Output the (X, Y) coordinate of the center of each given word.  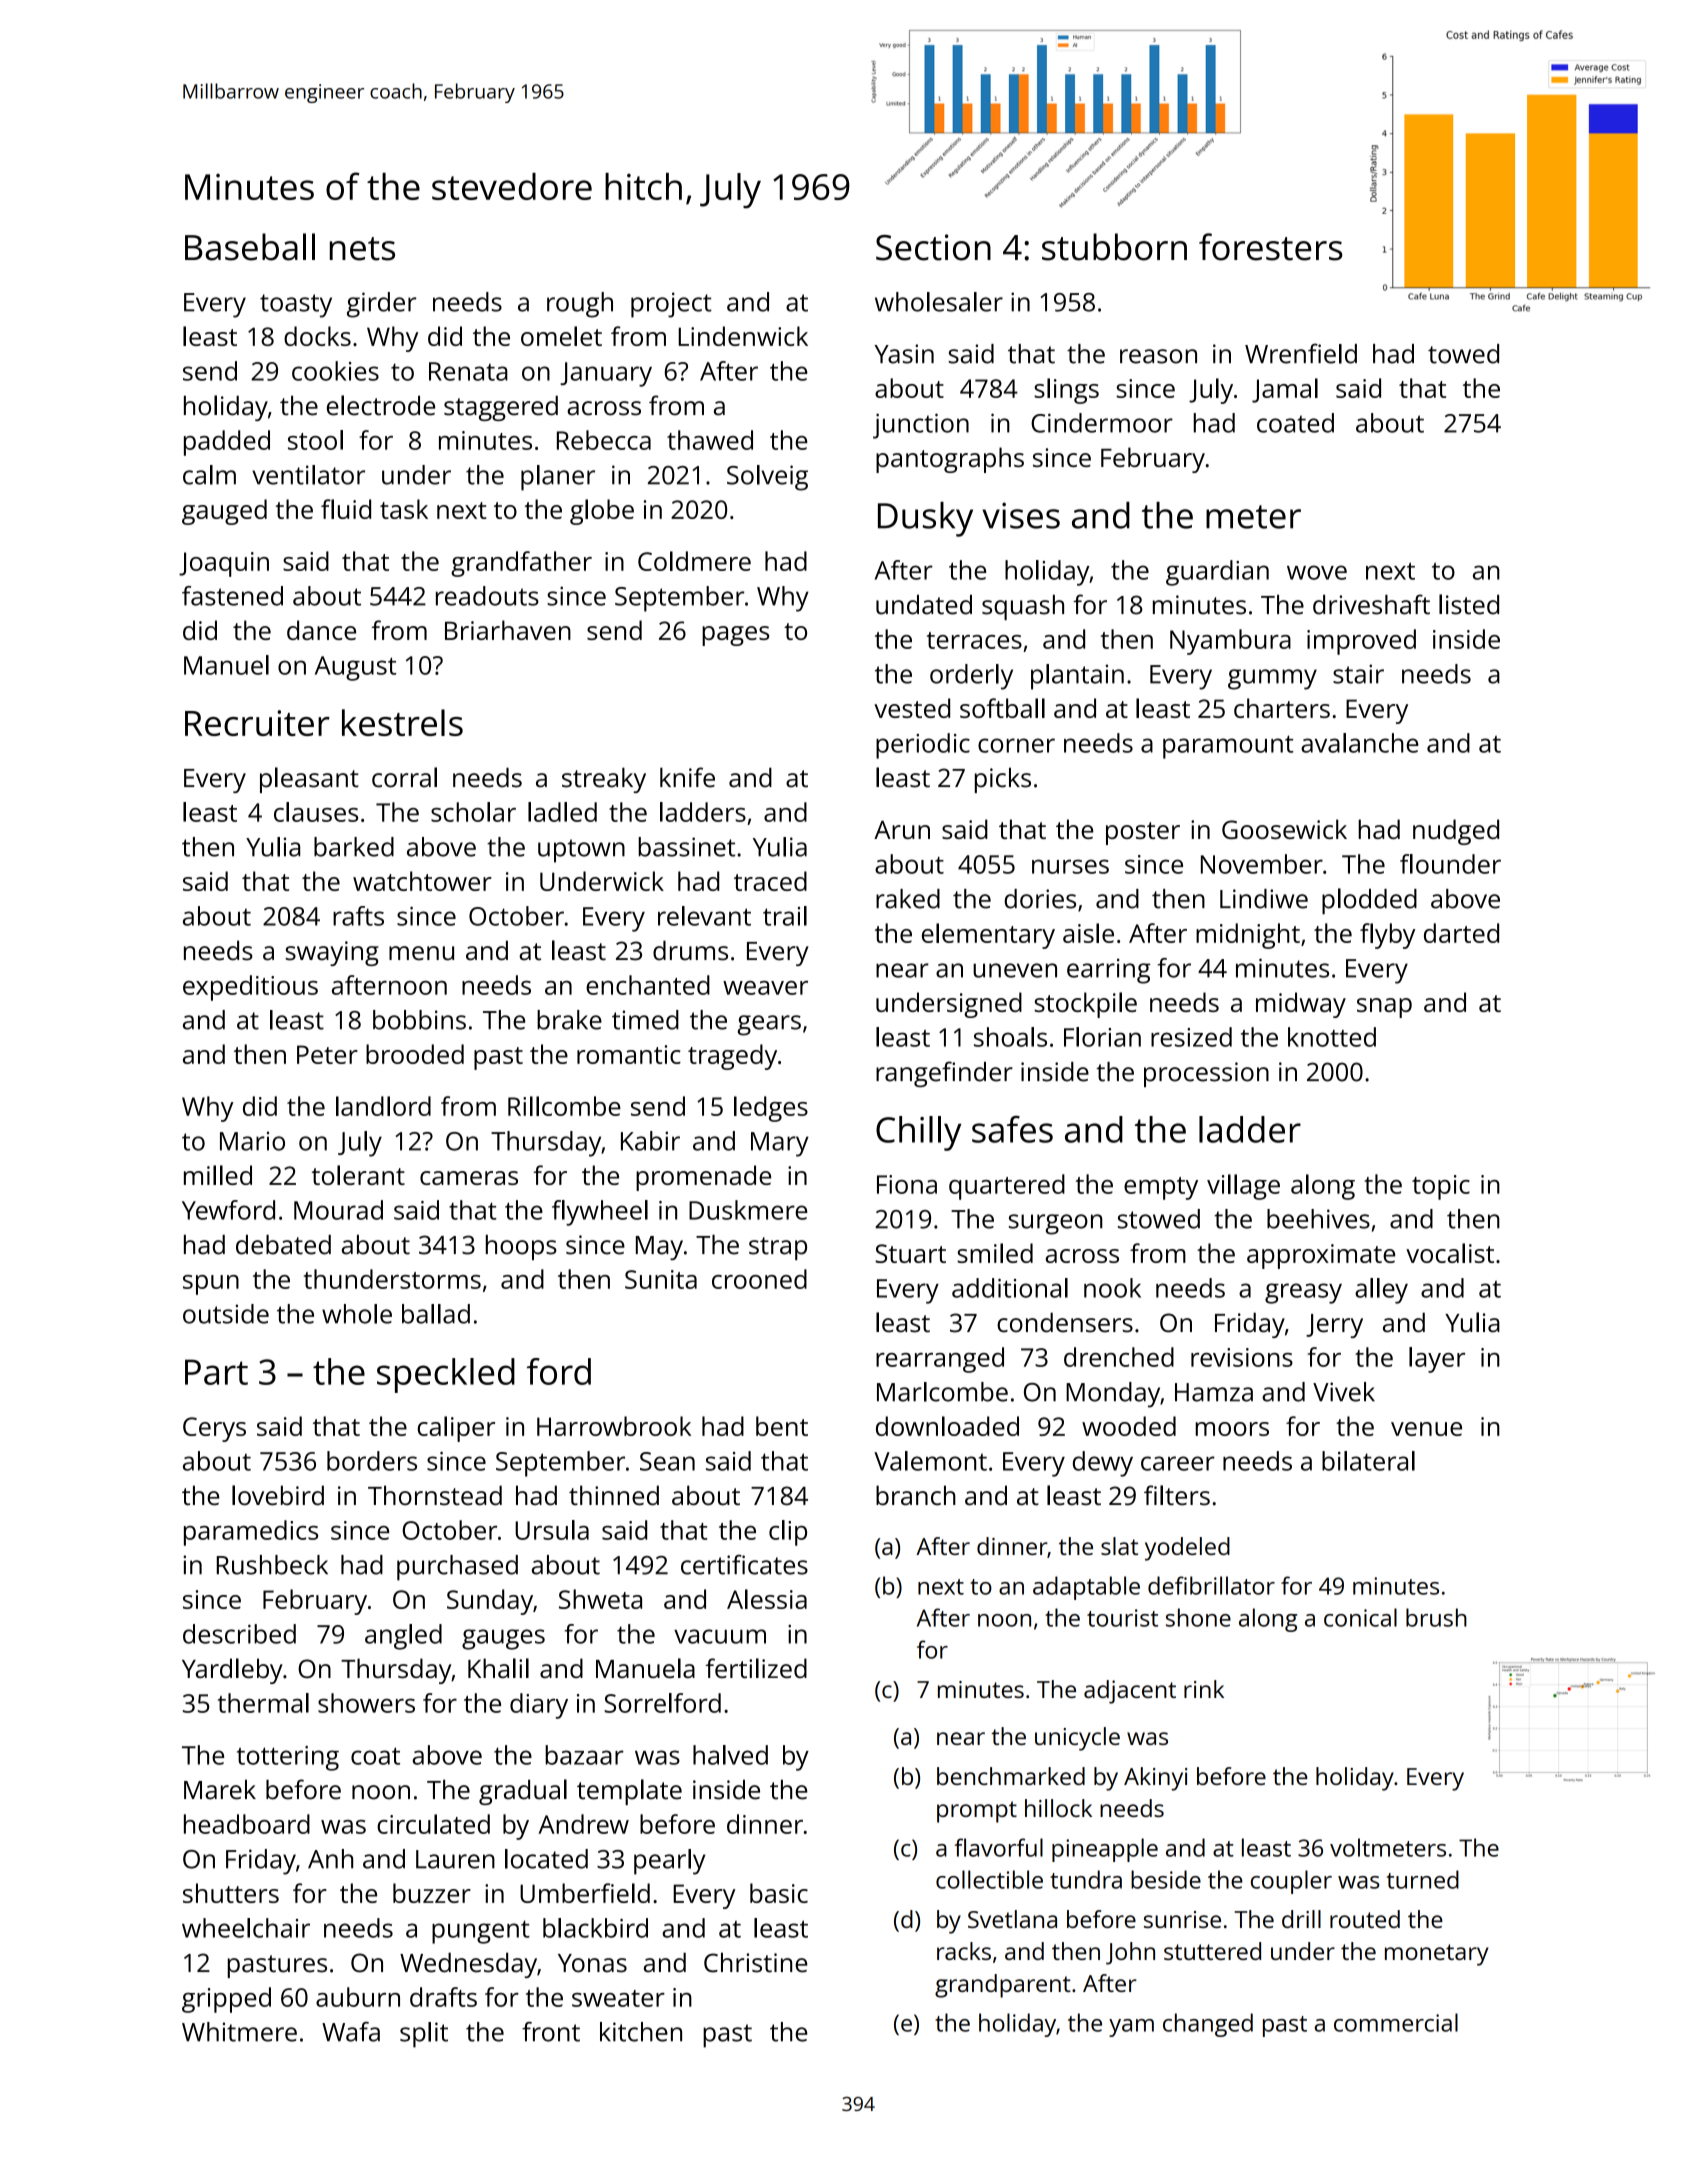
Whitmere (239, 2032)
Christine (756, 1962)
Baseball (250, 247)
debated (283, 1245)
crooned (759, 1279)
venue (1426, 1429)
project (671, 305)
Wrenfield (1301, 353)
